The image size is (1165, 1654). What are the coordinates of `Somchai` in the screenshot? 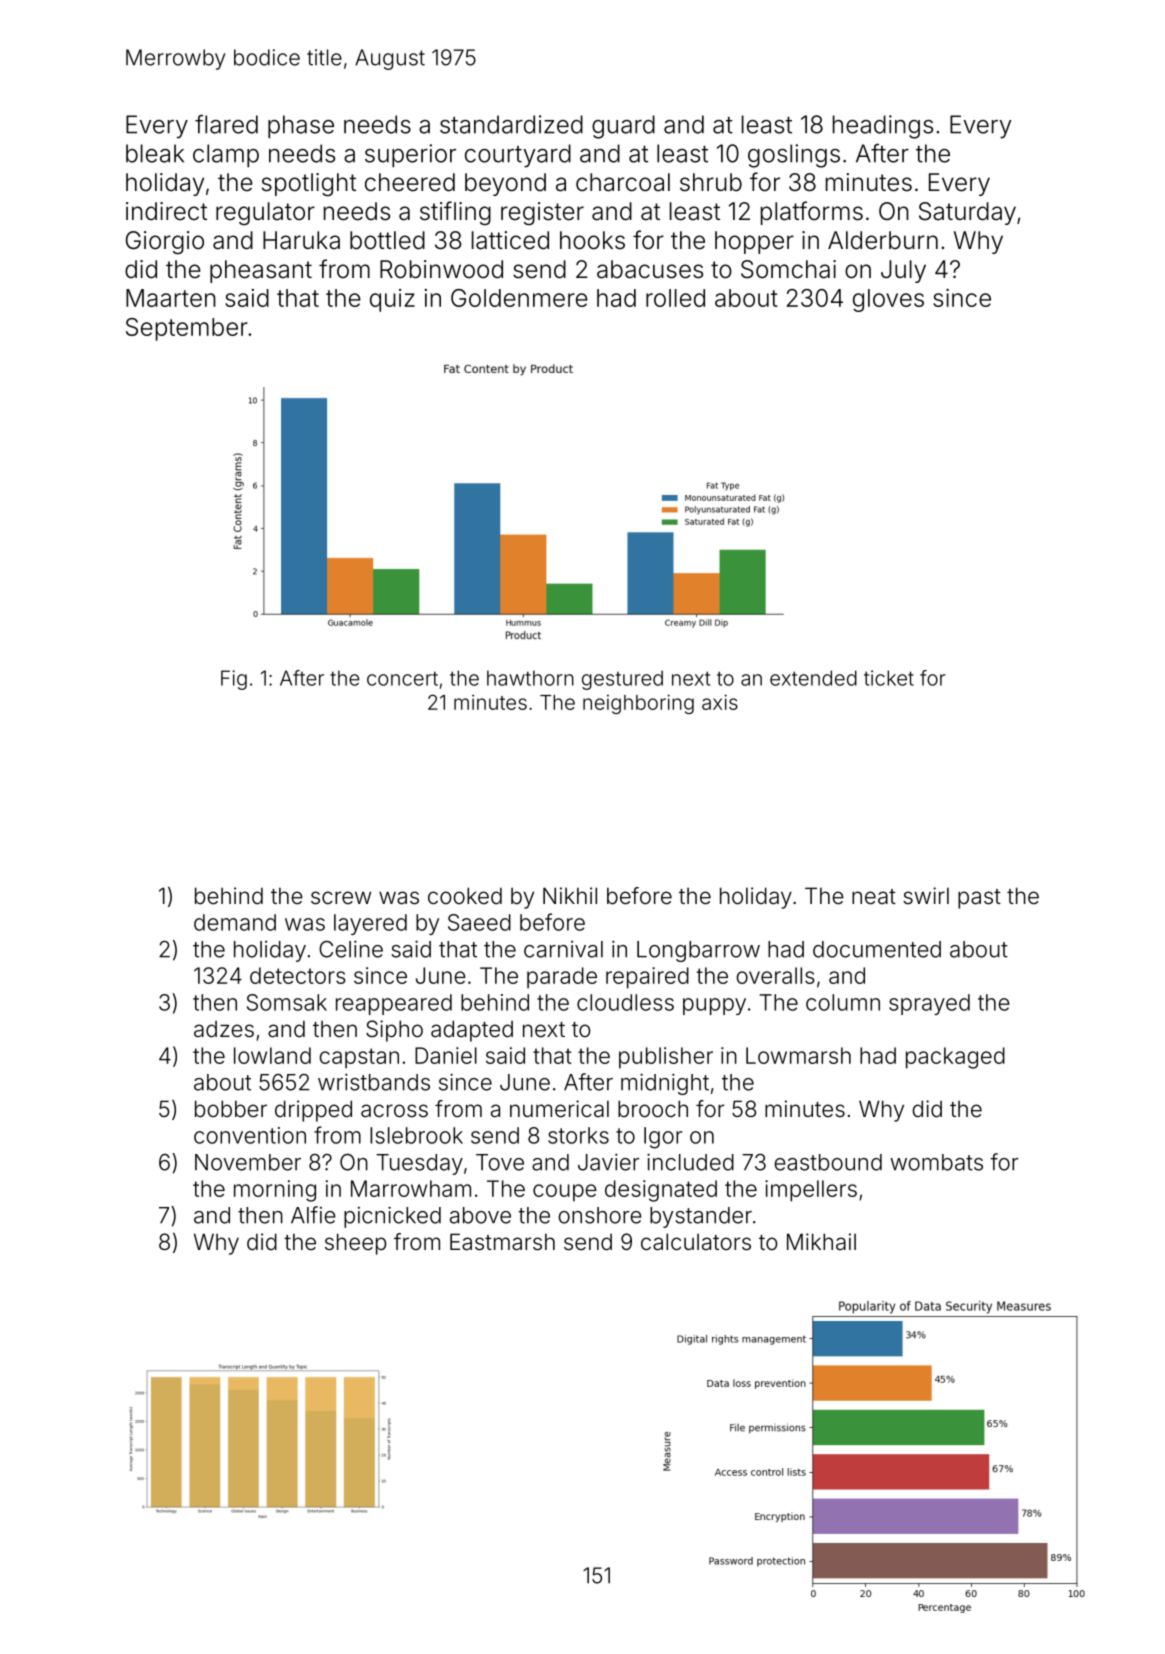 It's located at (788, 269).
